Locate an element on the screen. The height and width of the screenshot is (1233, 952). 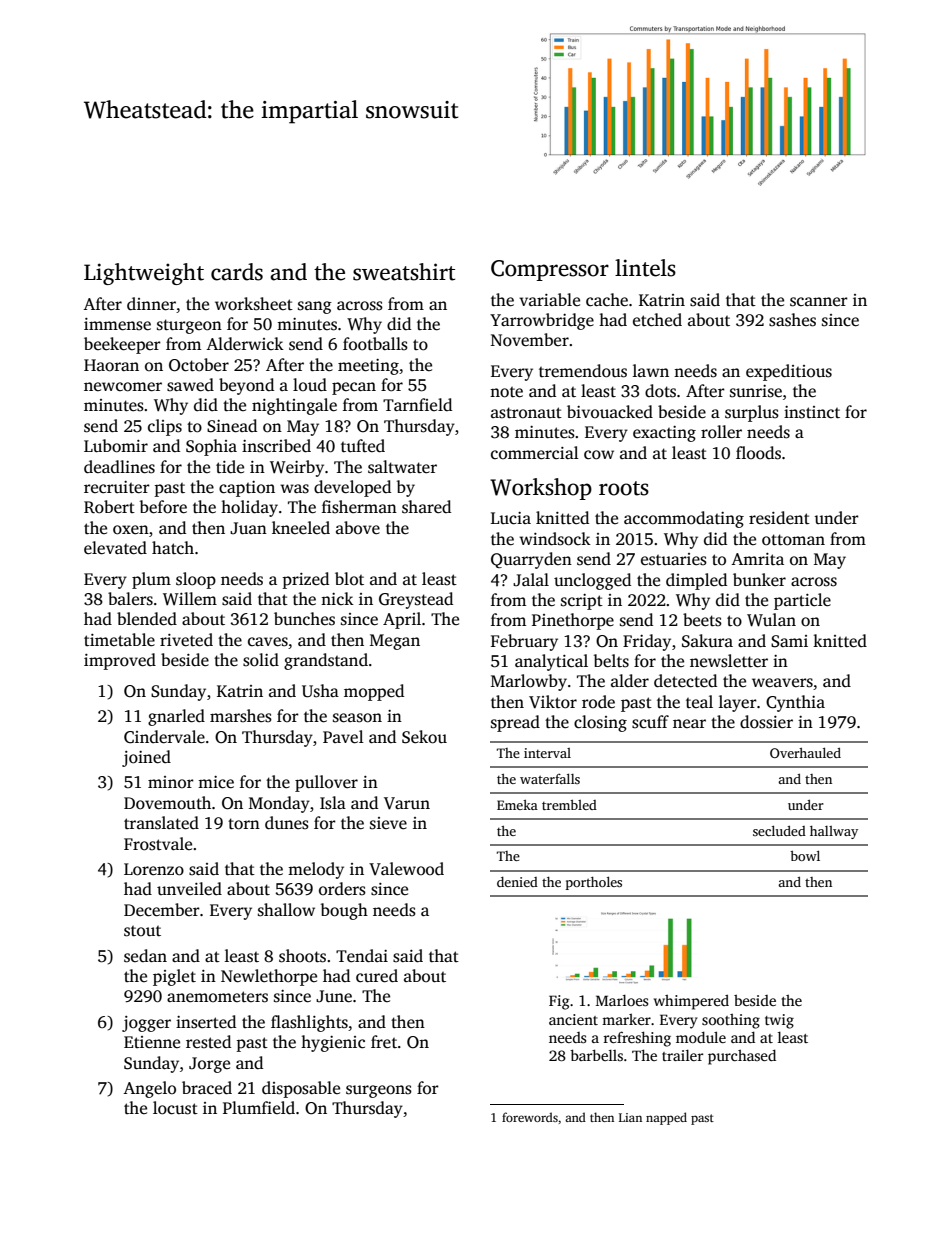
joined is located at coordinates (146, 758).
